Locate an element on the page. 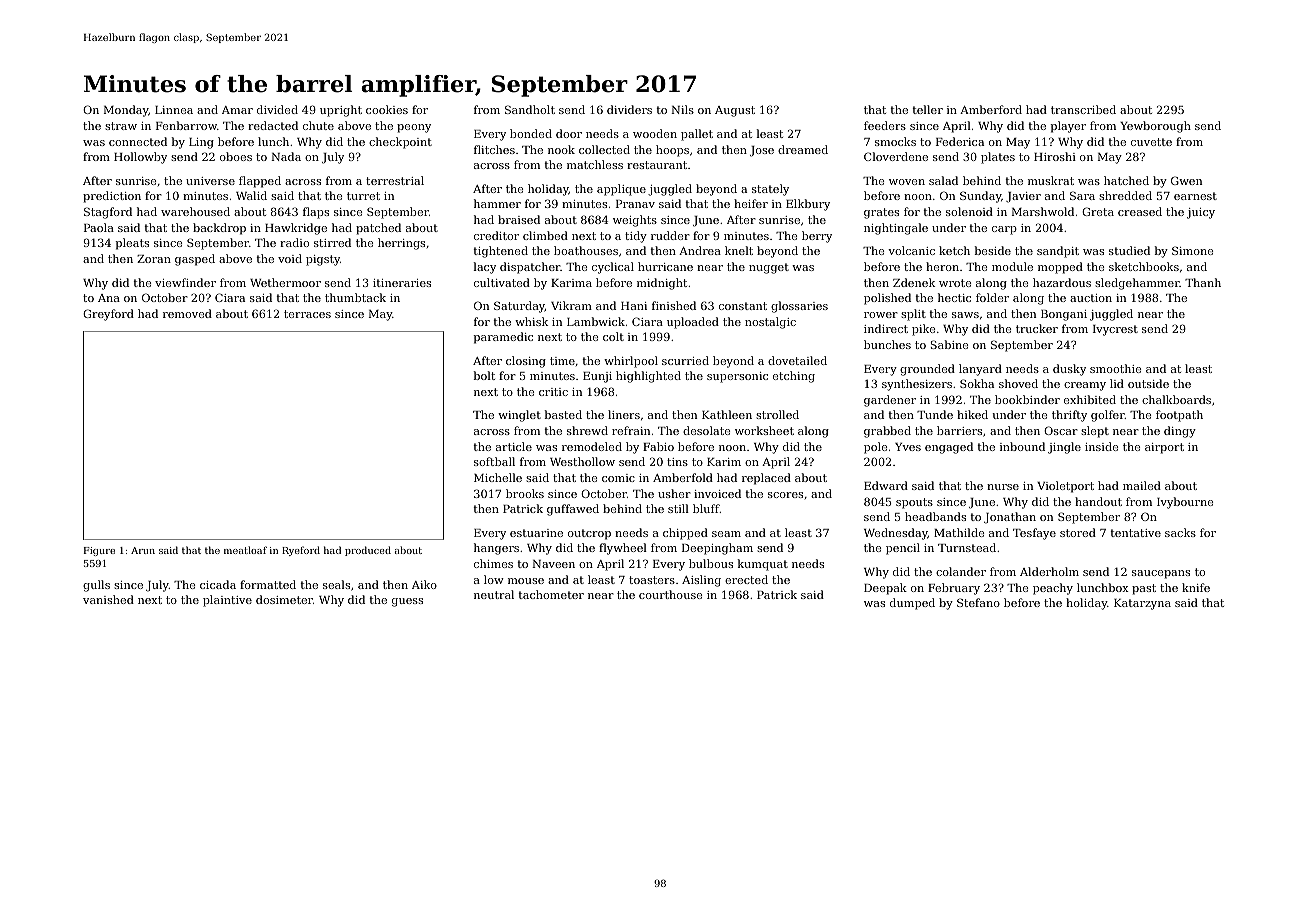  erected is located at coordinates (746, 579).
